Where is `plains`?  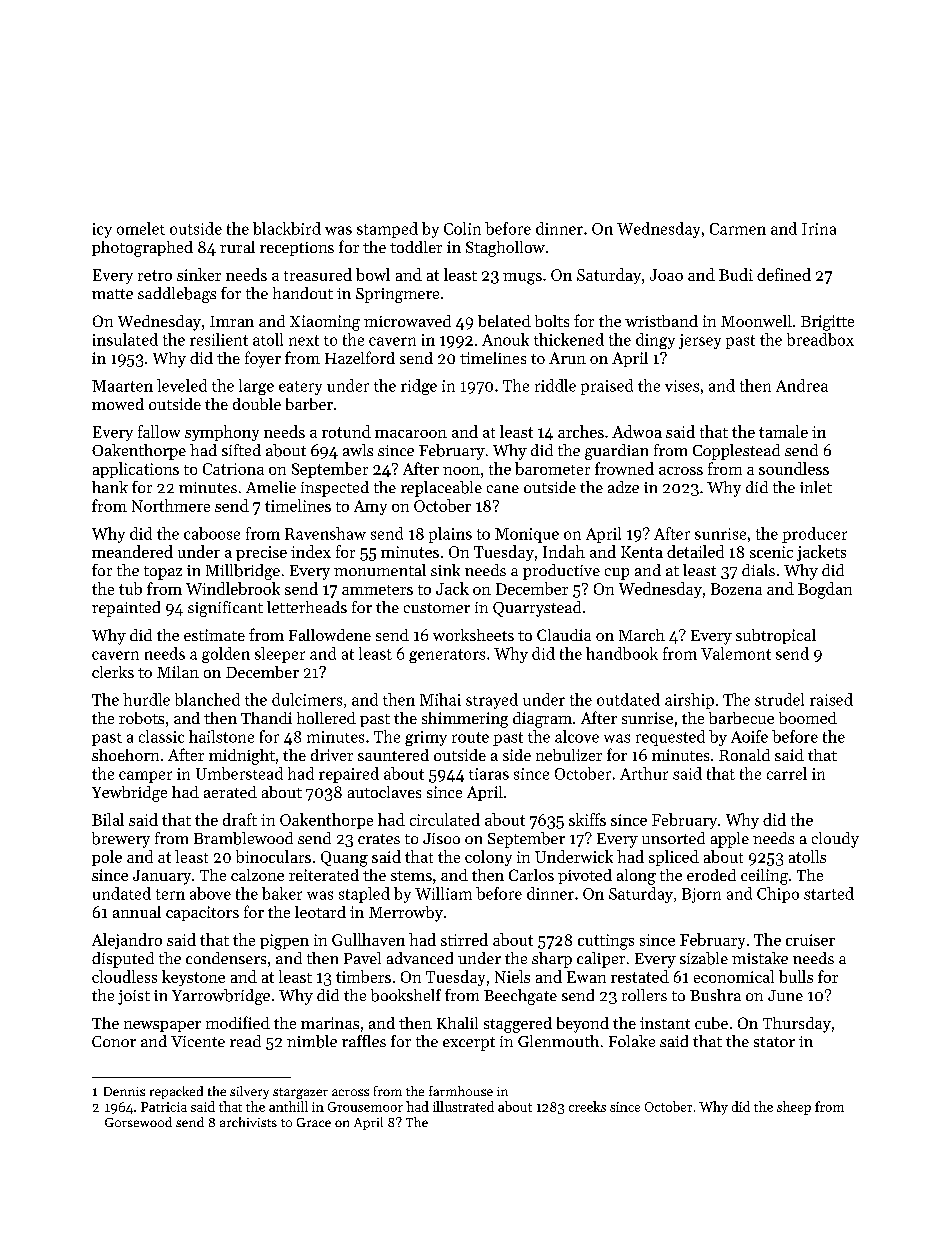 plains is located at coordinates (450, 535).
